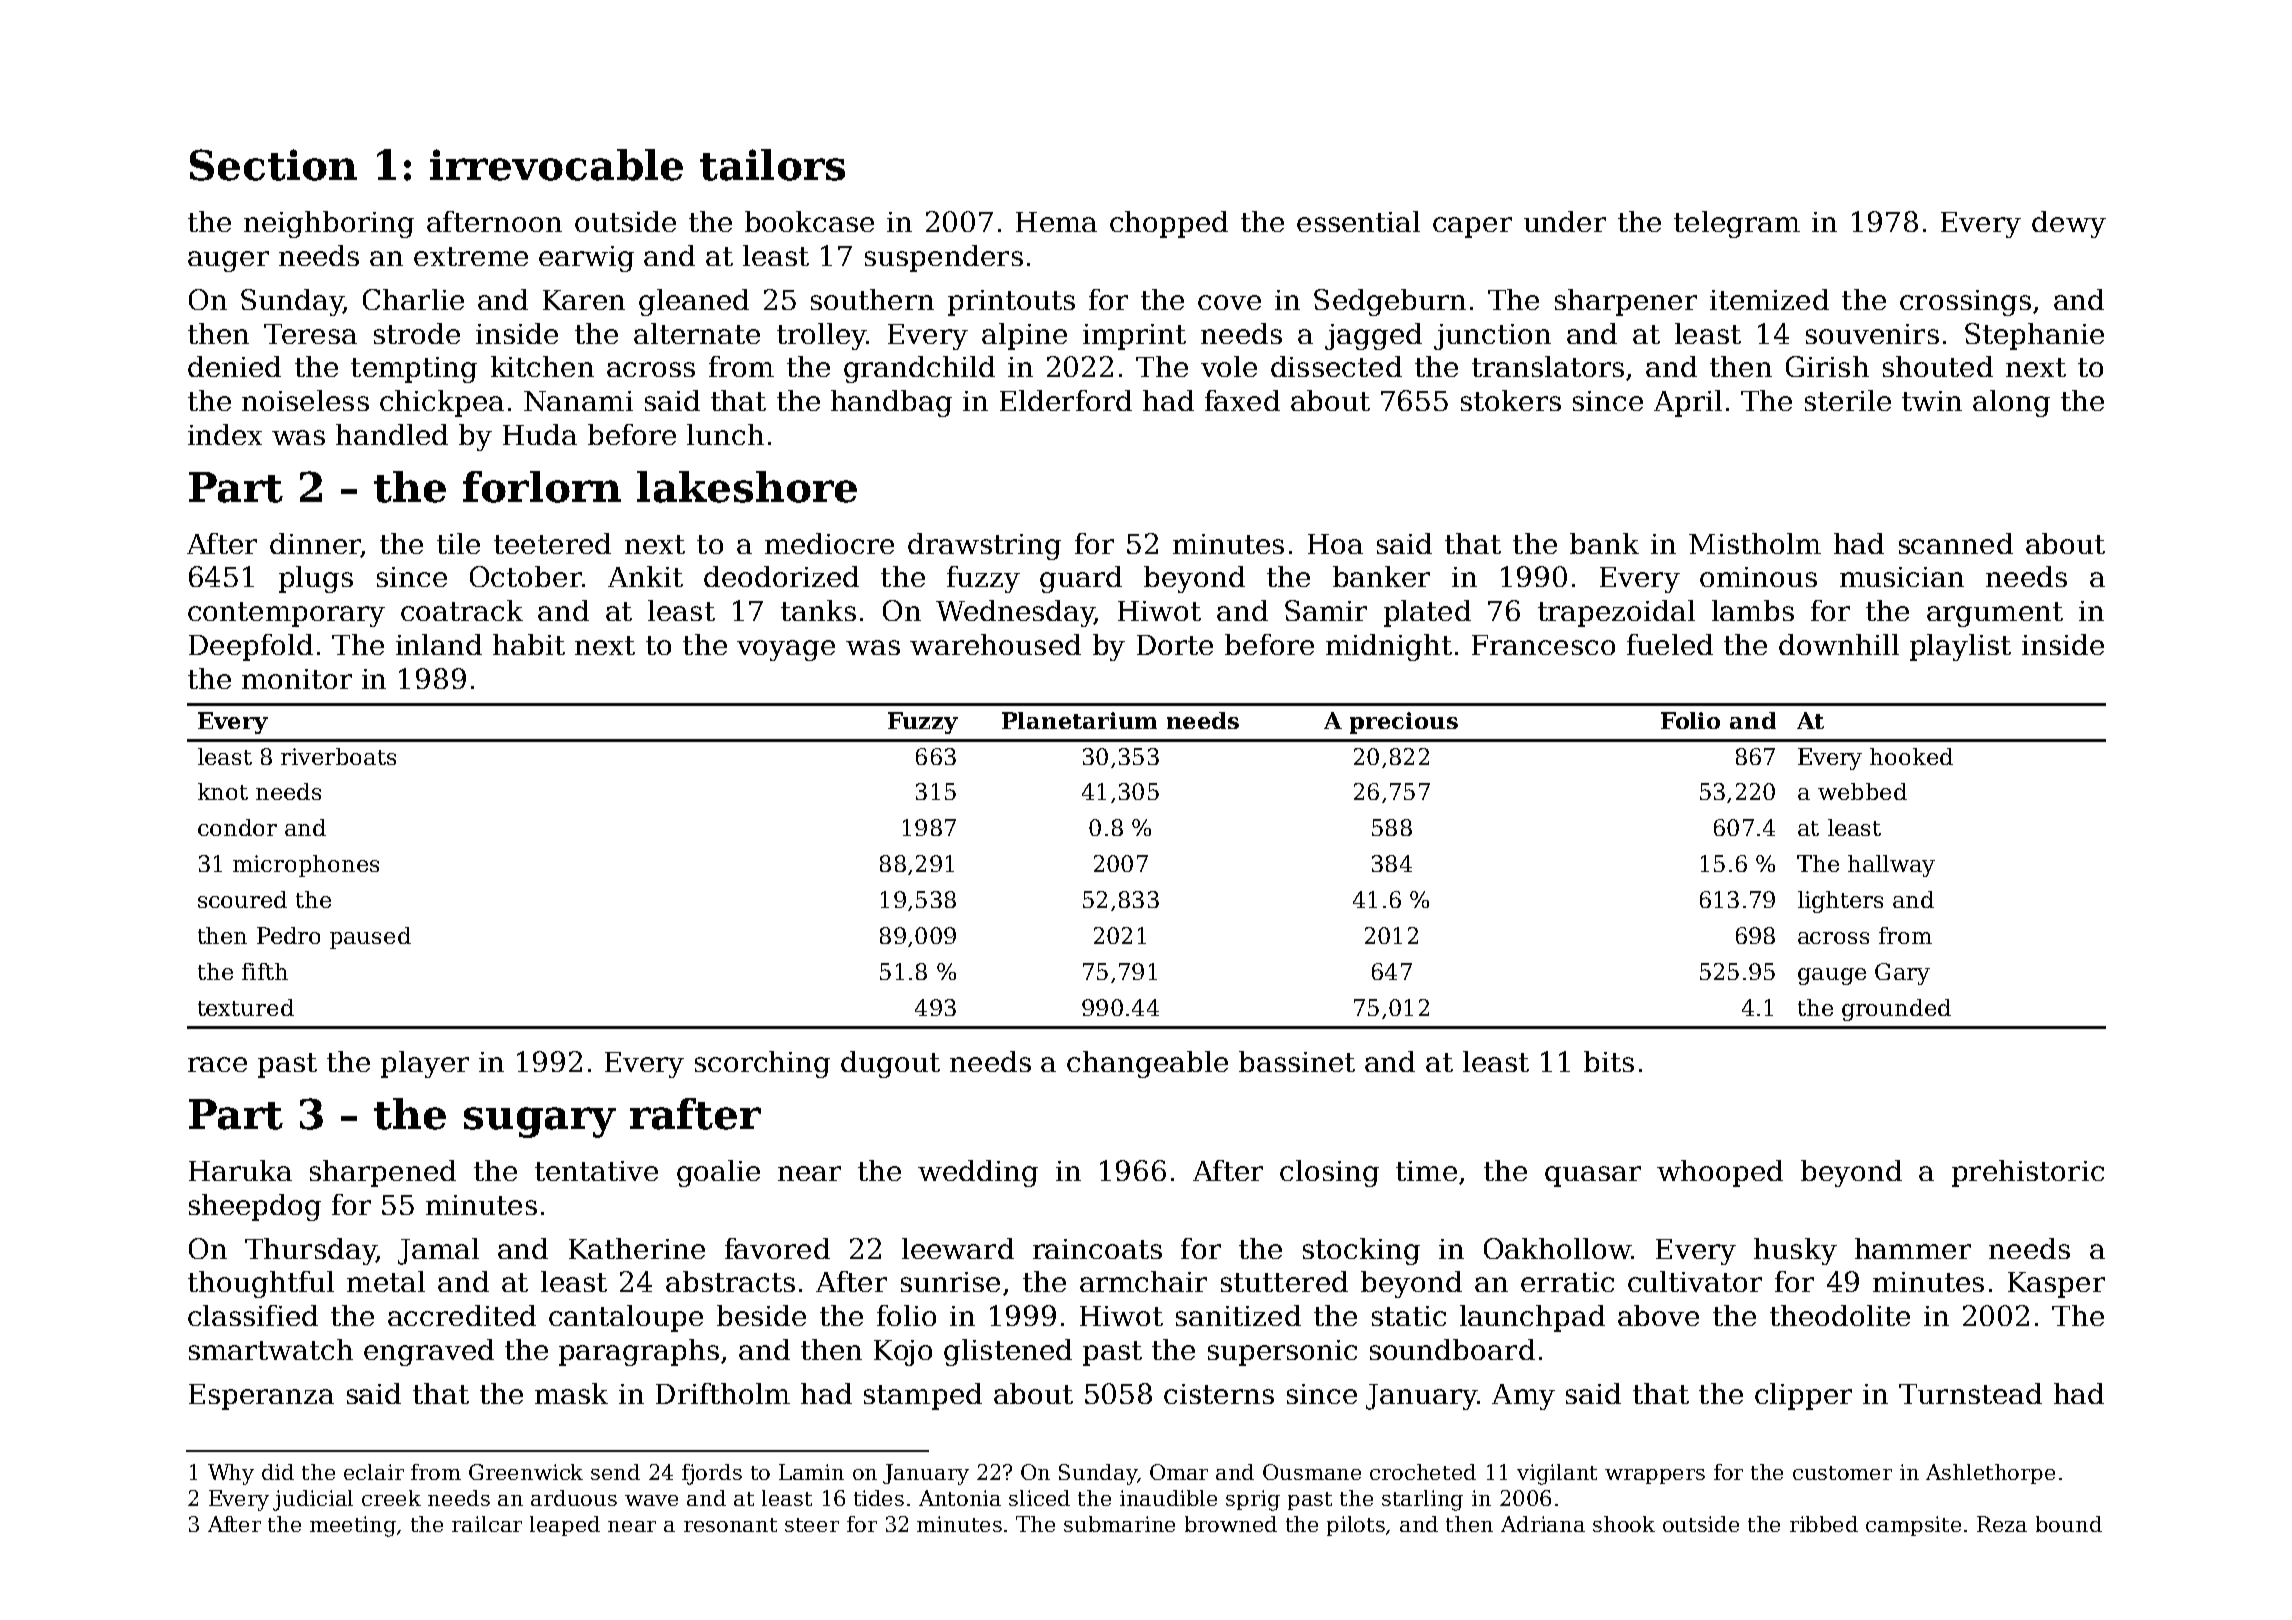 This image has height=1620, width=2292. I want to click on fifth, so click(265, 971).
